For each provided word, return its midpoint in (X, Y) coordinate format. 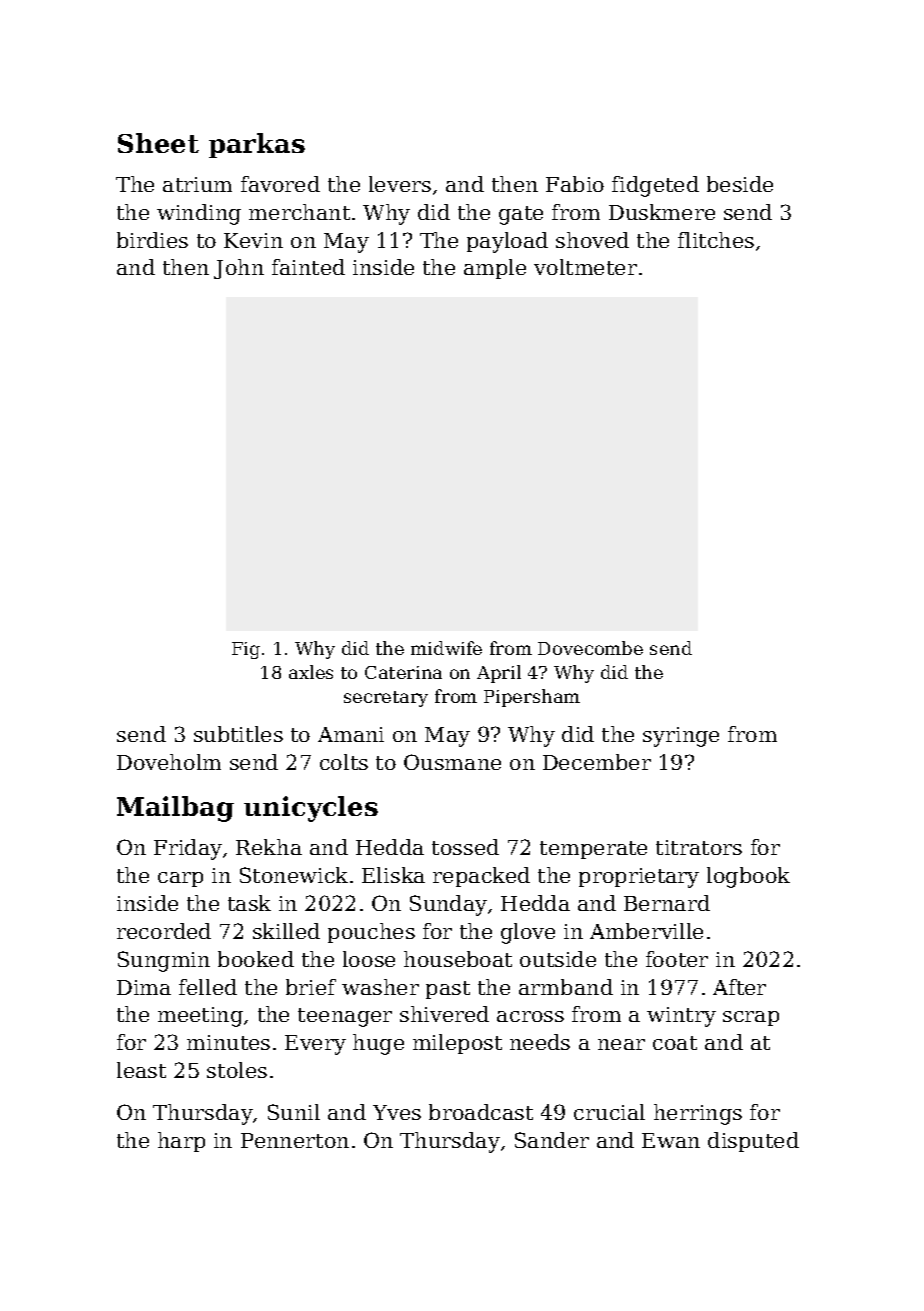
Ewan (671, 1140)
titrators (699, 847)
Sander (552, 1140)
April (499, 674)
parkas (257, 145)
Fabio (575, 184)
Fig (246, 650)
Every (315, 1045)
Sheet (158, 143)
